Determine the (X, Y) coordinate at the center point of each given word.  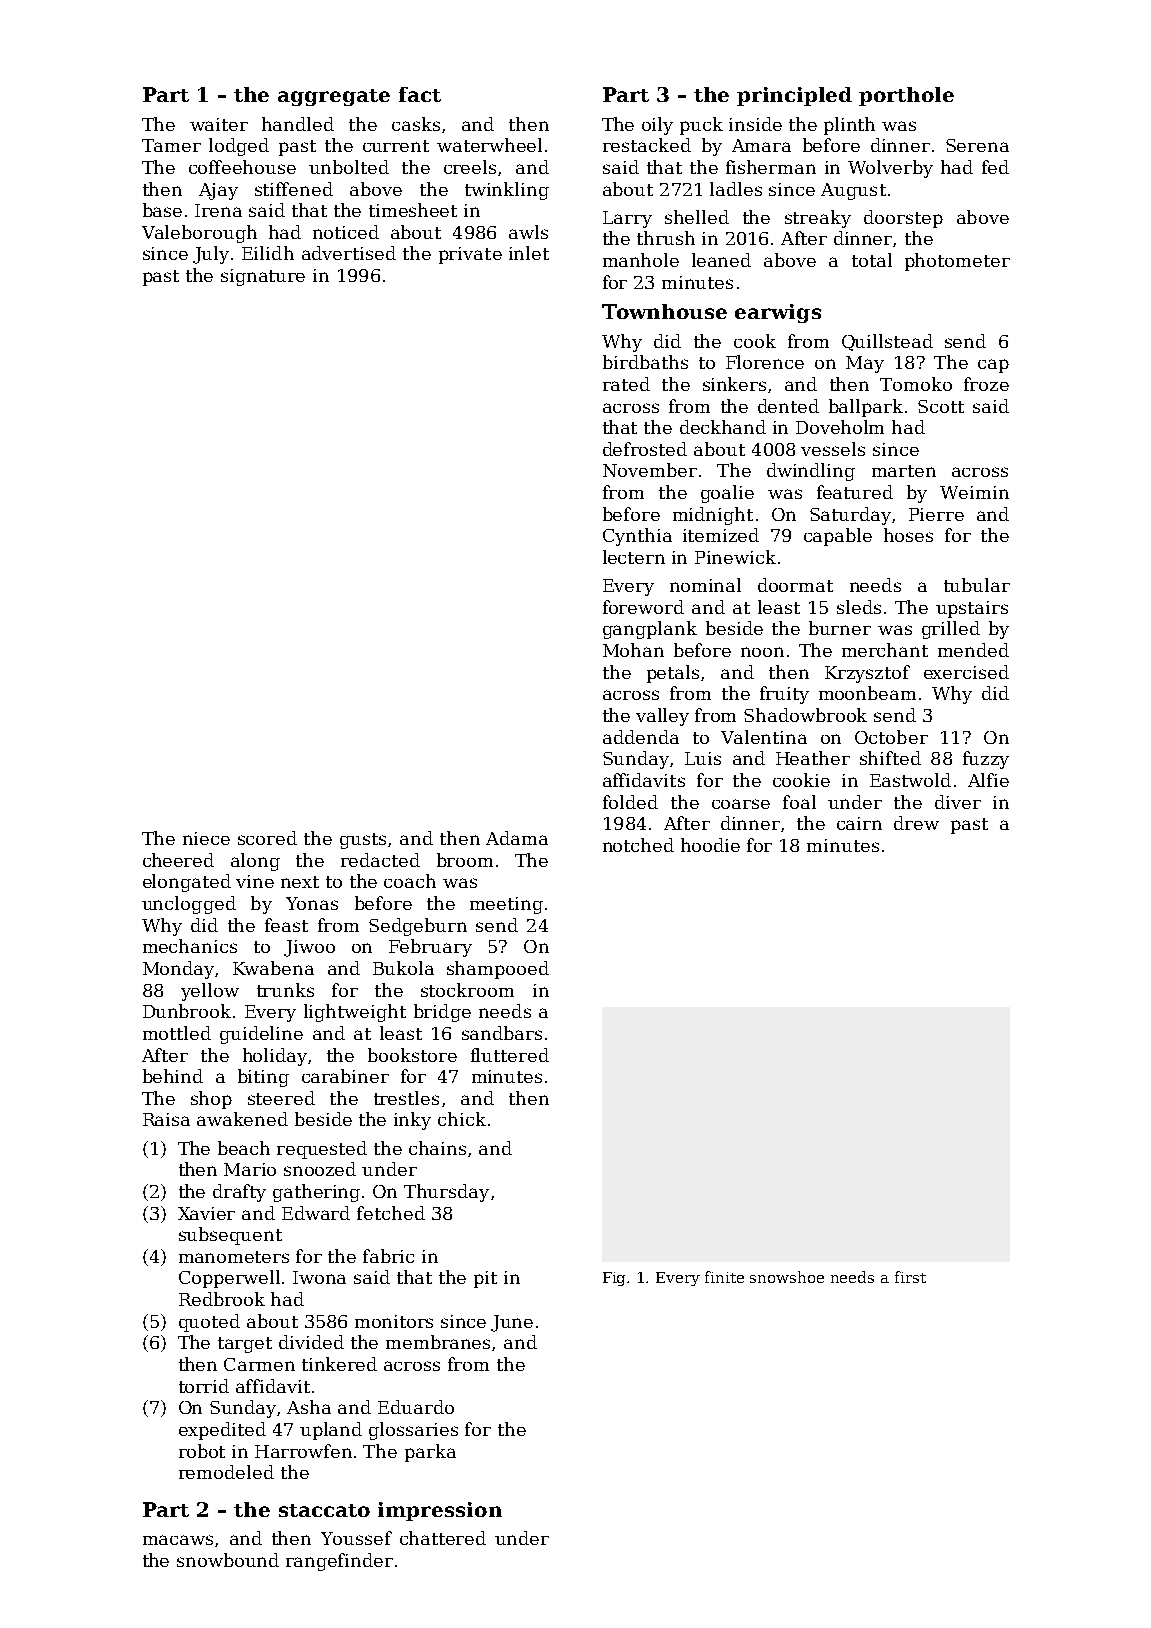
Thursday (446, 1193)
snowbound (228, 1560)
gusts (363, 841)
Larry (627, 219)
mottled (177, 1033)
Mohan (633, 650)
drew (916, 823)
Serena (977, 145)
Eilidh (268, 253)
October (891, 737)
